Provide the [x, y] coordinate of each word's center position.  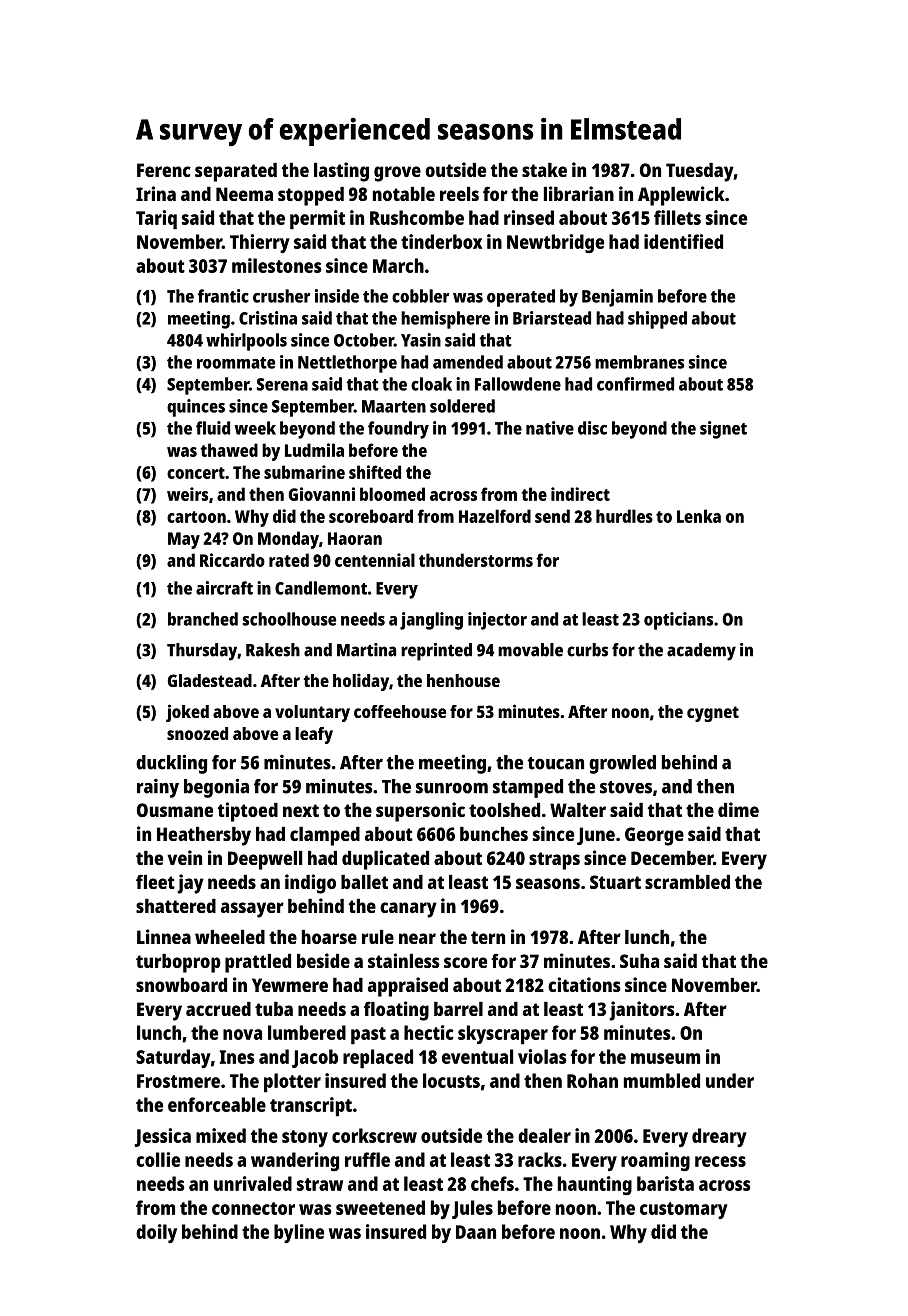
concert [196, 473]
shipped [657, 320]
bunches [494, 834]
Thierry [260, 243]
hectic [429, 1032]
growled [622, 764]
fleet [155, 881]
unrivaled [253, 1183]
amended [468, 362]
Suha [639, 961]
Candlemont [321, 588]
